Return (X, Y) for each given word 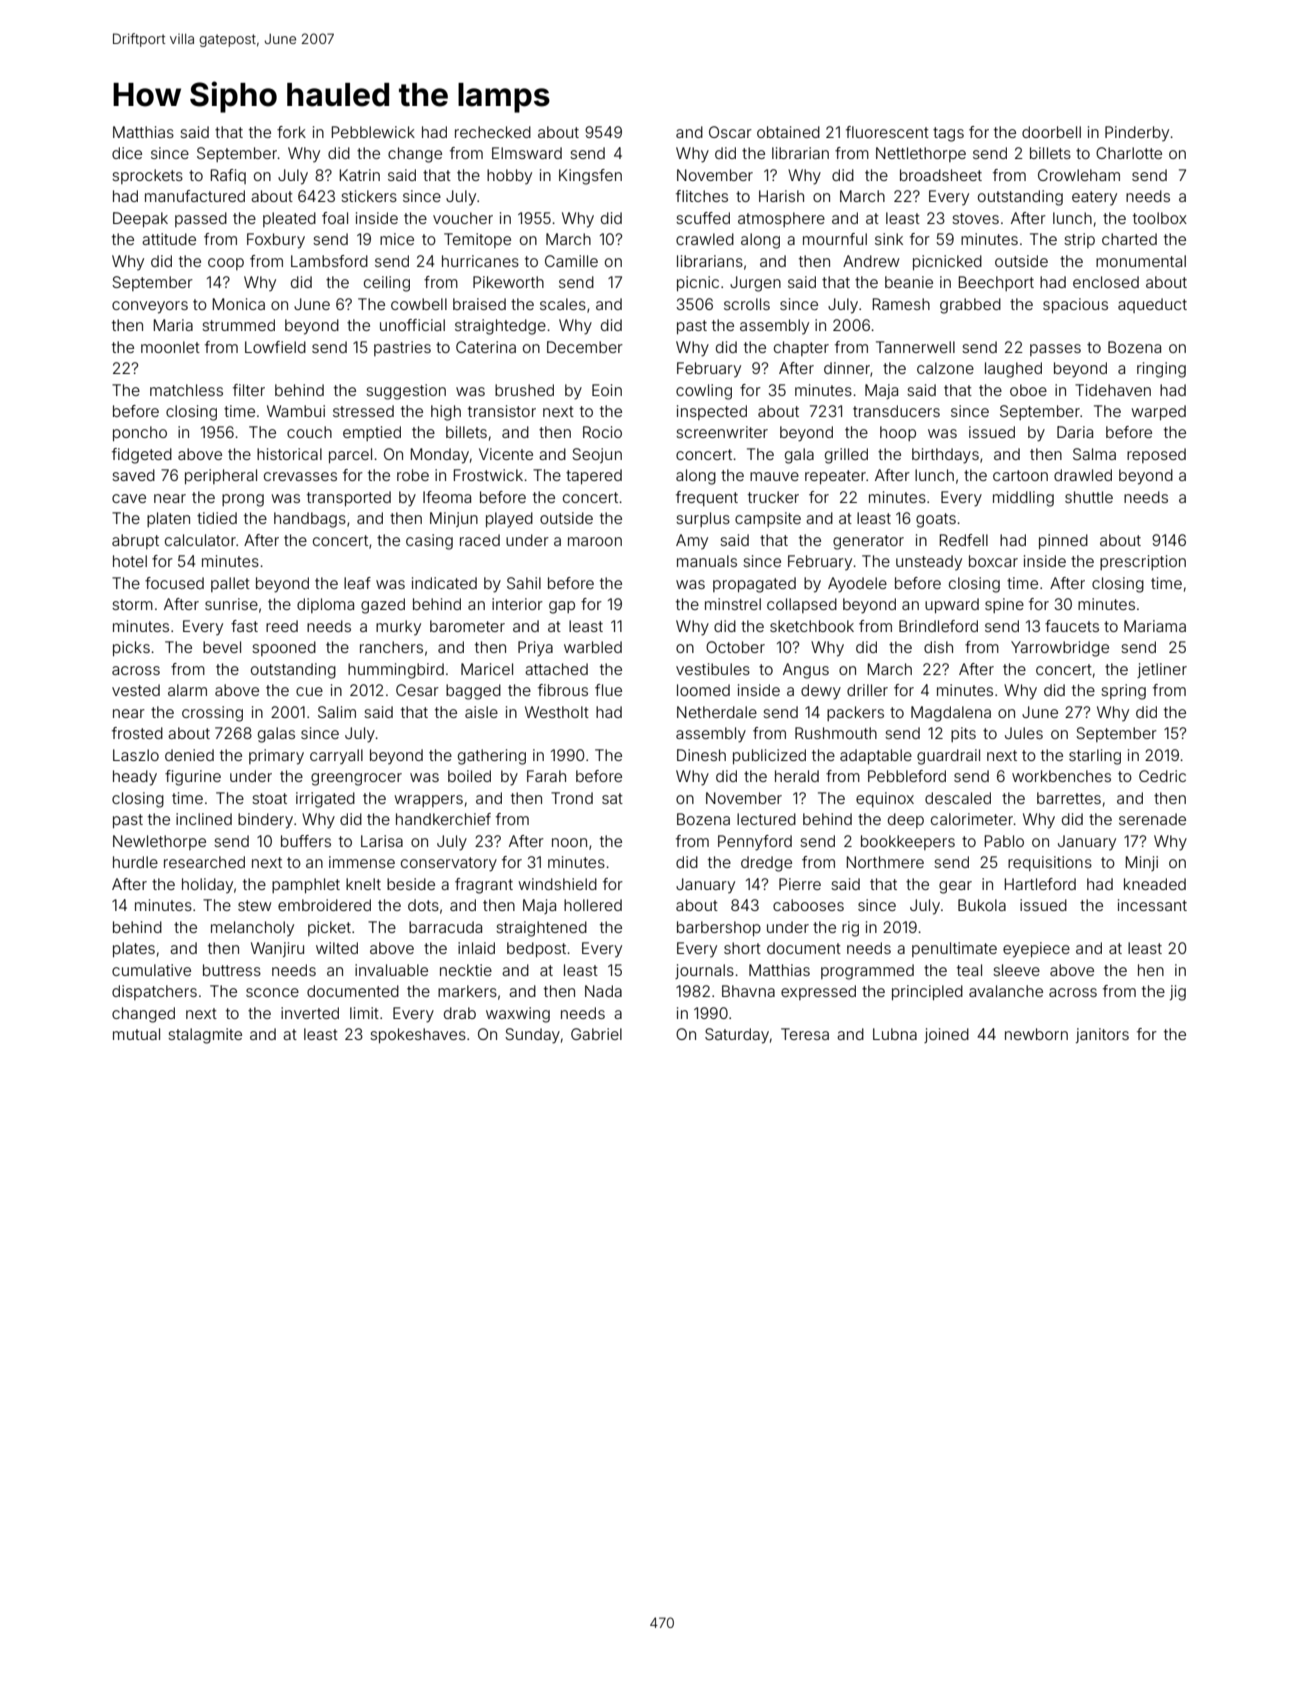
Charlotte (1129, 153)
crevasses (300, 476)
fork (291, 132)
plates (134, 949)
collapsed (802, 605)
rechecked (493, 132)
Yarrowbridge (1060, 649)
